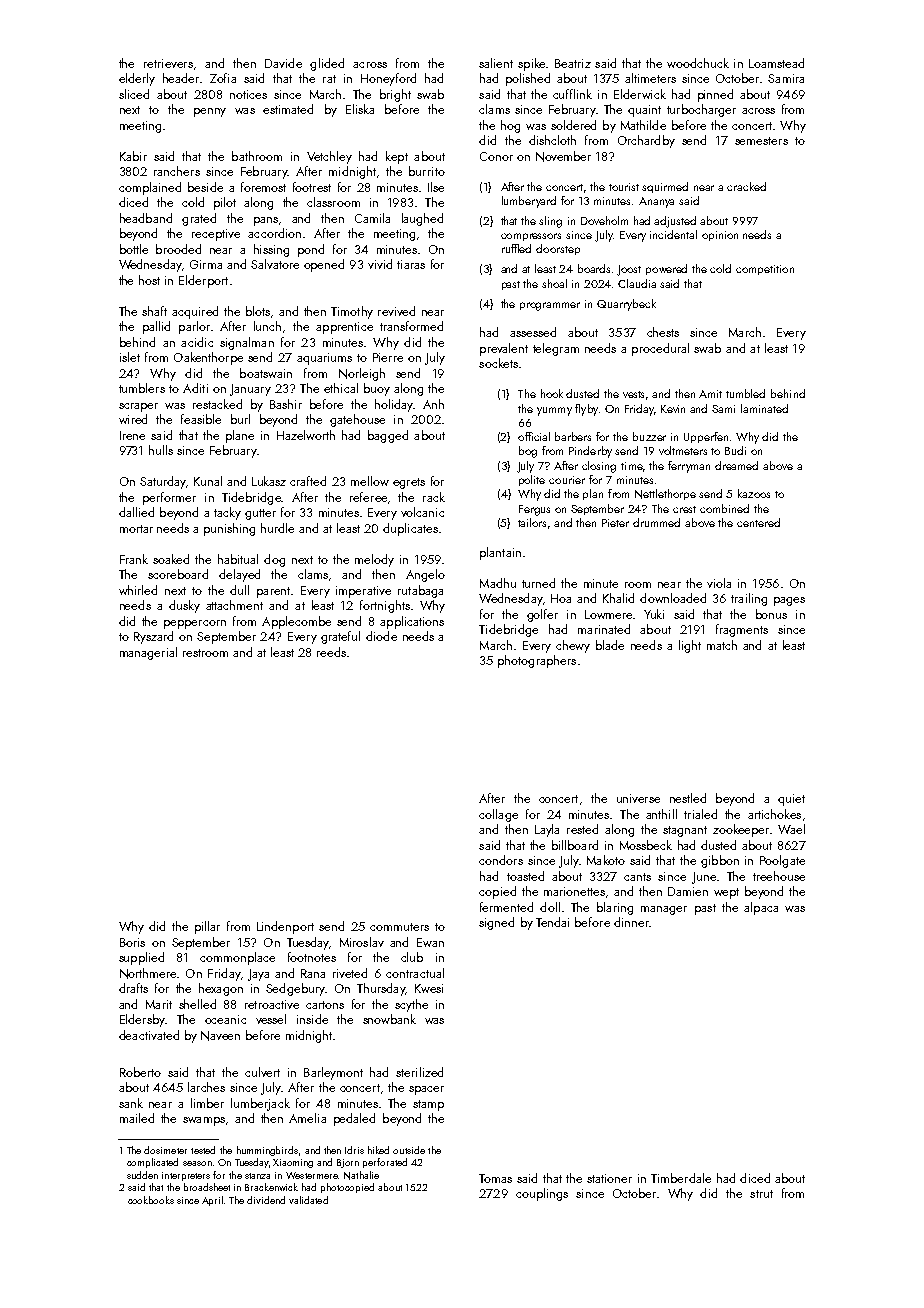  What do you see at coordinates (151, 1200) in the document?
I see `cookbooks` at bounding box center [151, 1200].
